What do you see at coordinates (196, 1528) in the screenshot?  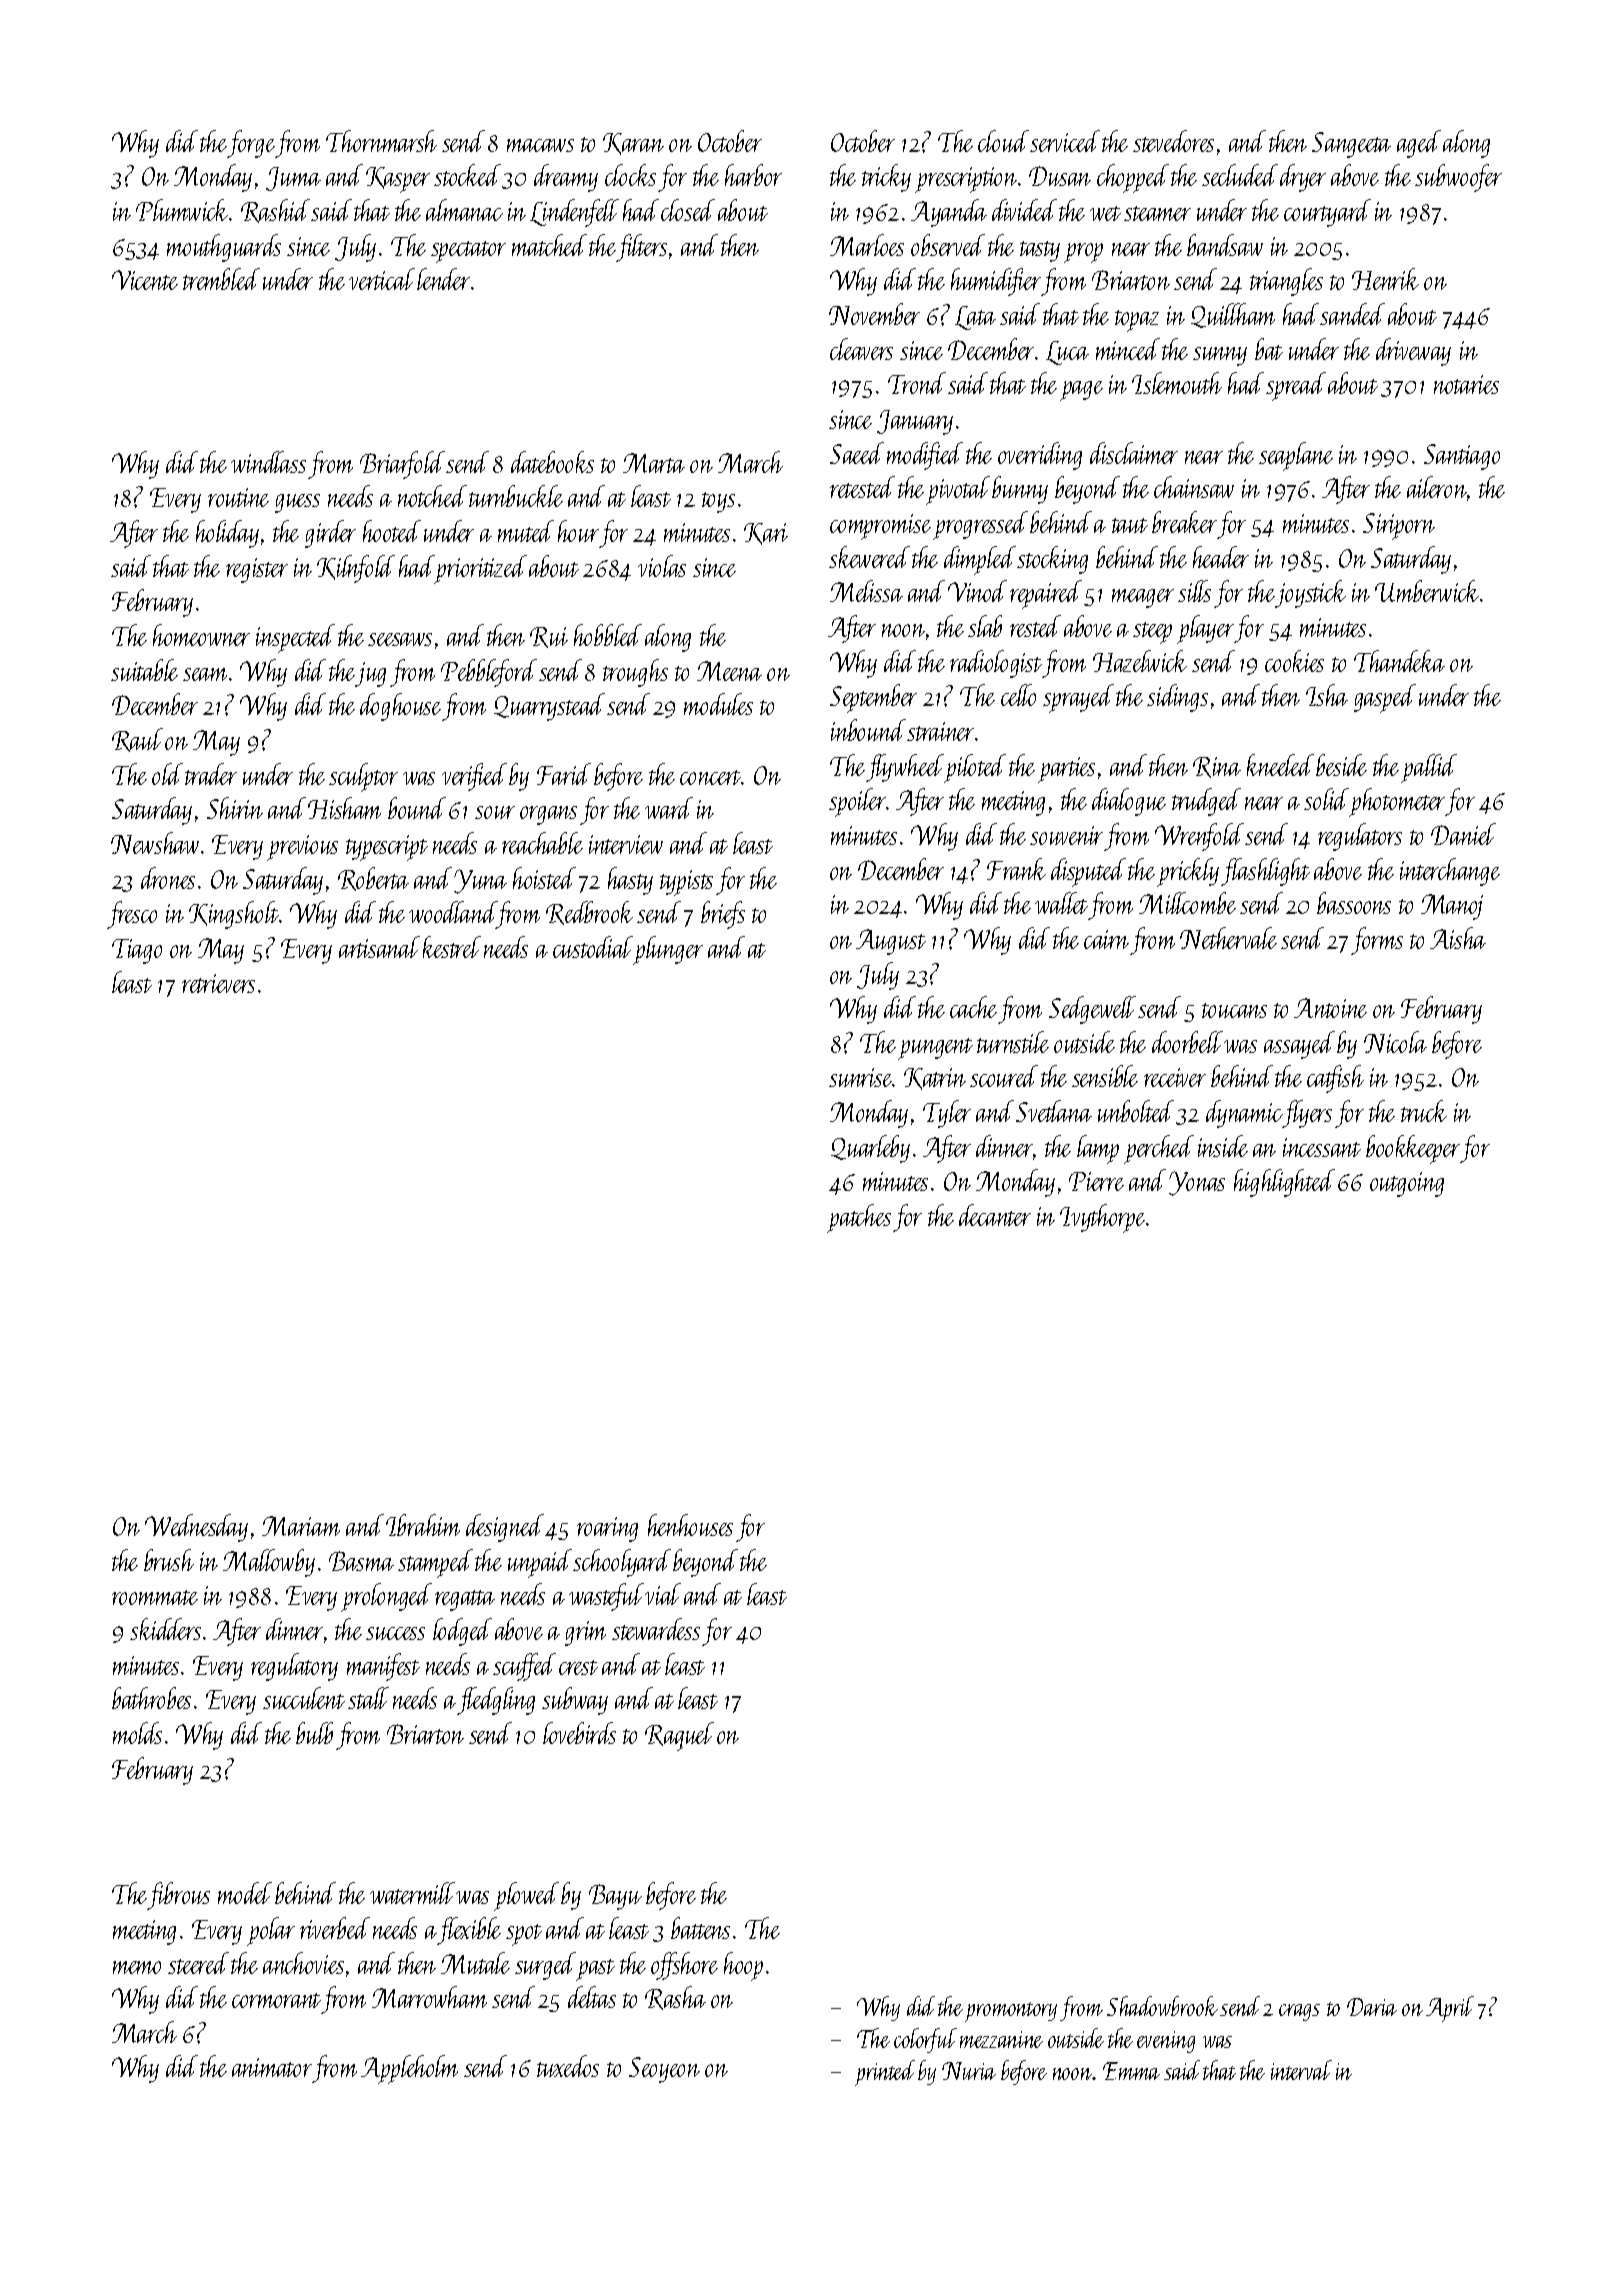 I see `Wednesday` at bounding box center [196, 1528].
